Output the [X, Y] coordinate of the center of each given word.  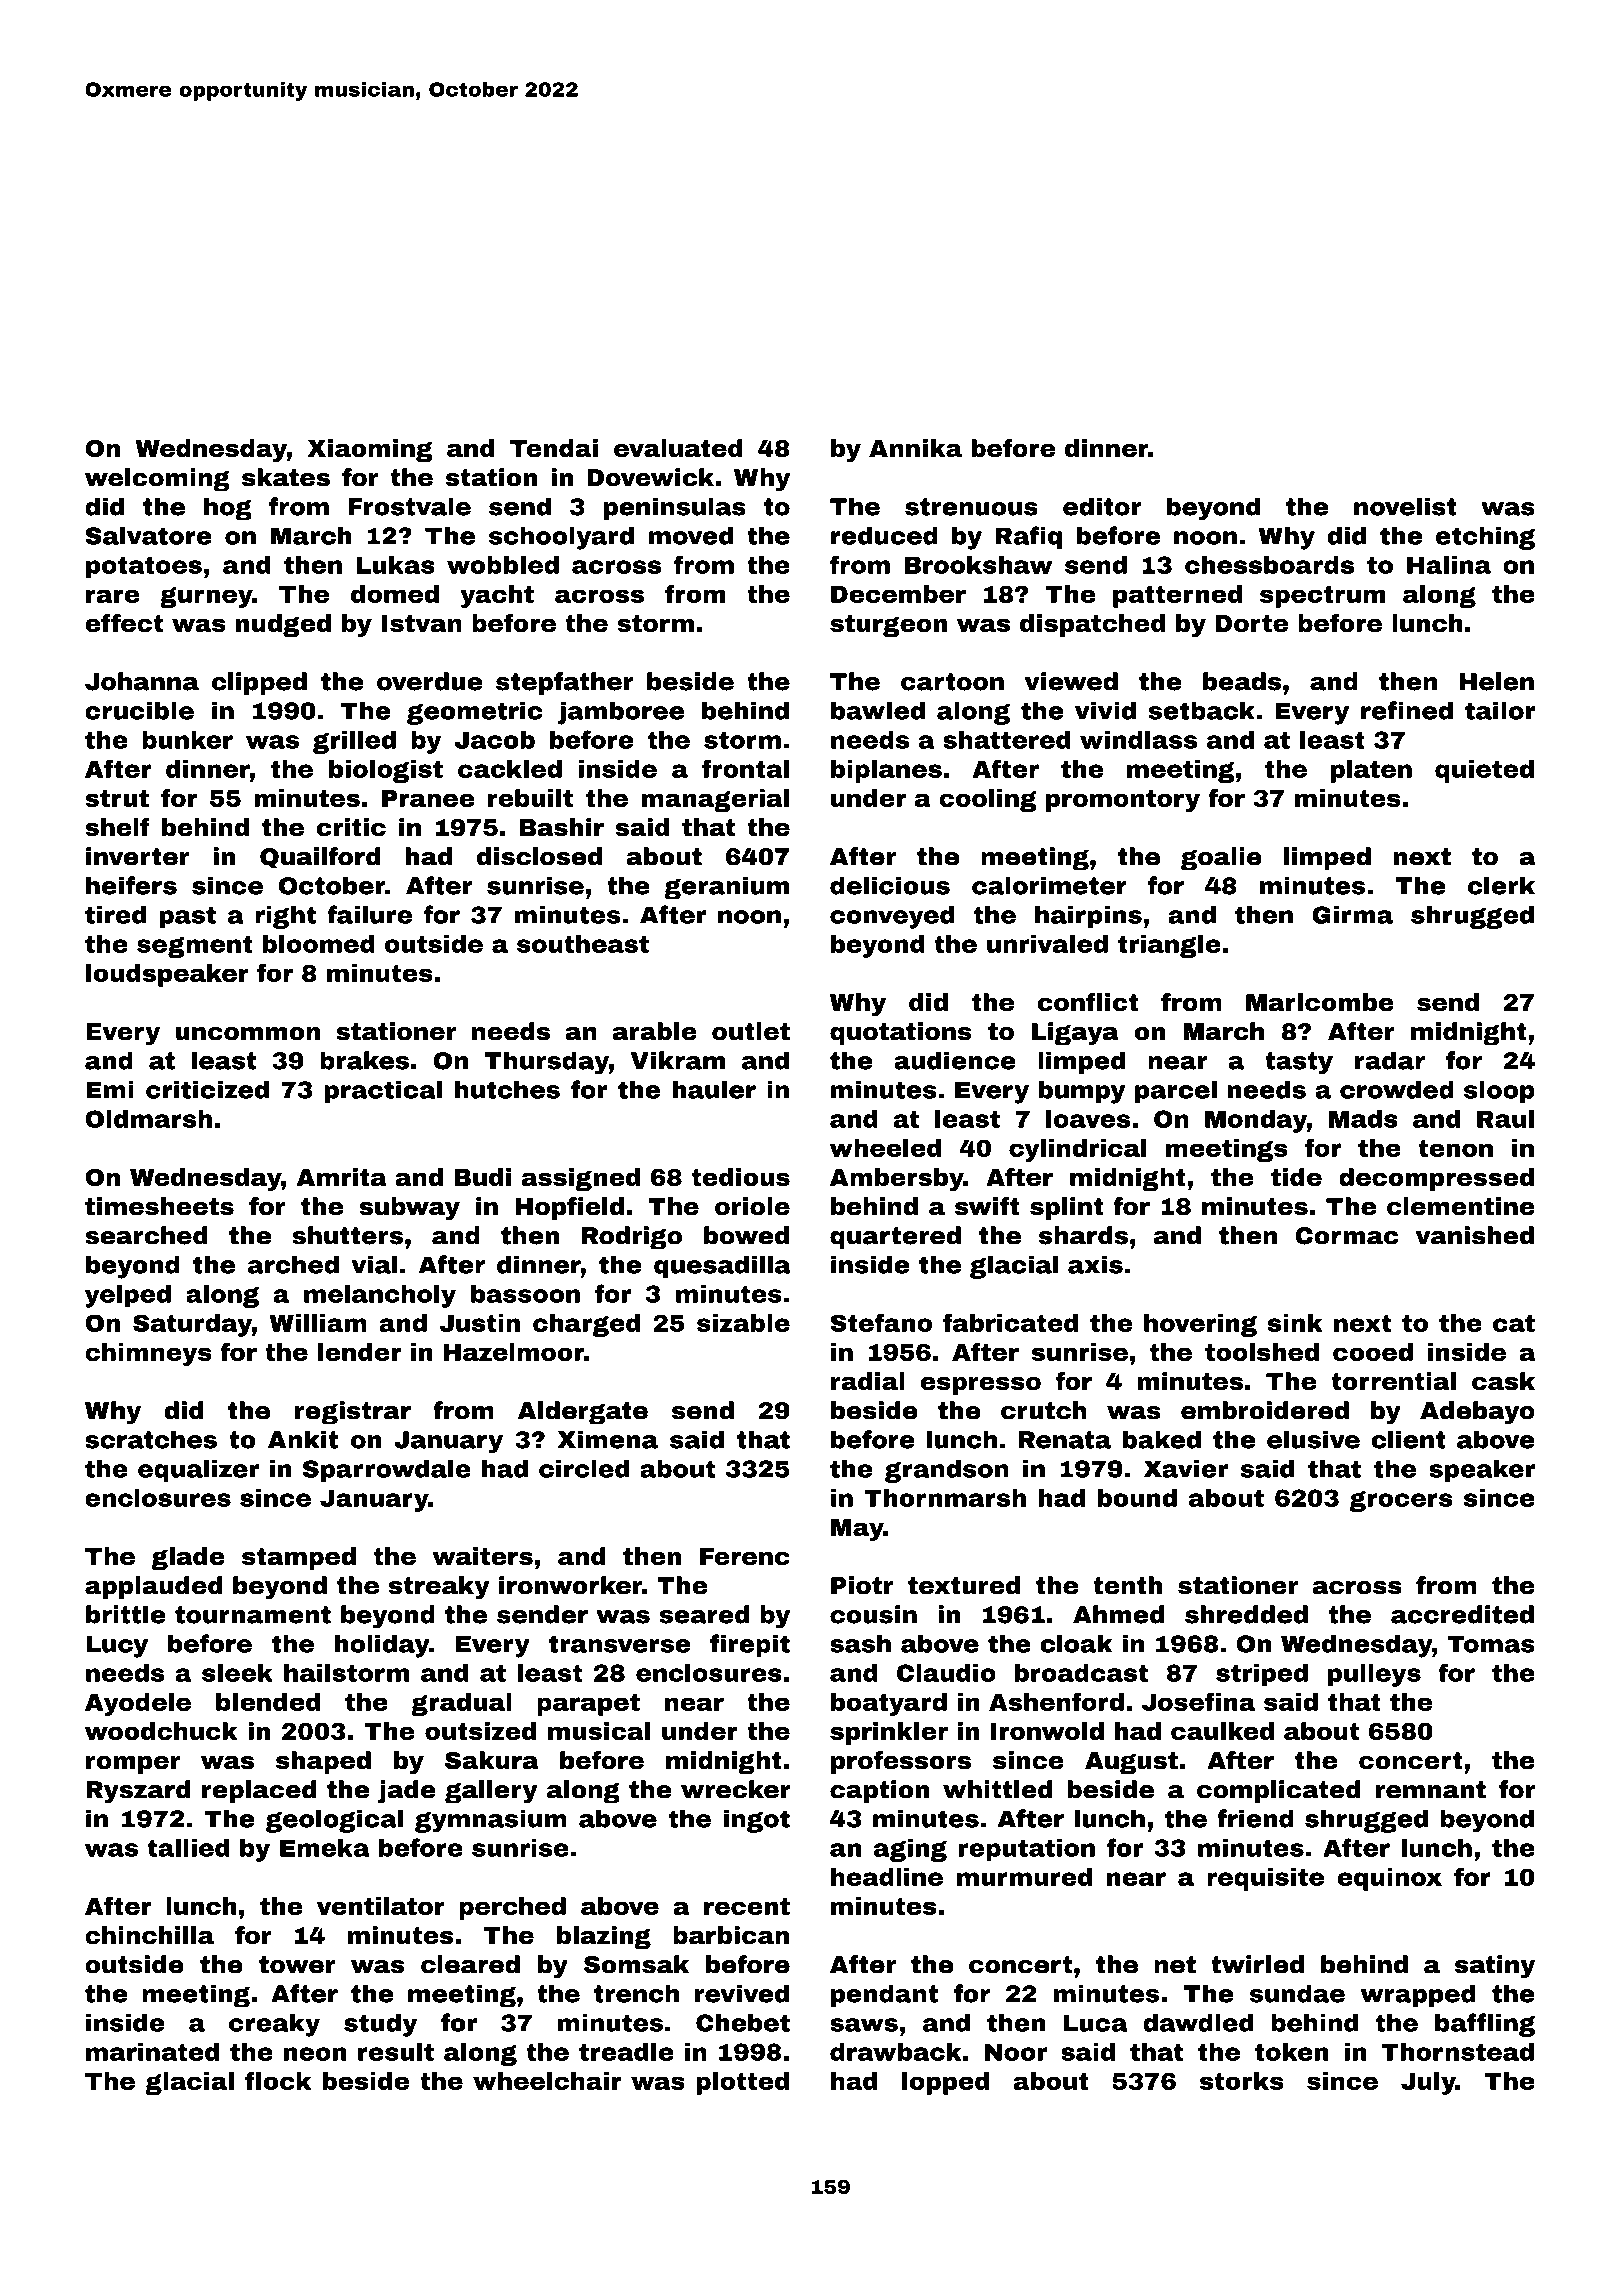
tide [1296, 1177]
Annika [915, 448]
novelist [1405, 506]
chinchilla [149, 1935]
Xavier [1186, 1468]
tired [115, 914]
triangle [1169, 946]
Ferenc [745, 1556]
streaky [439, 1587]
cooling [987, 800]
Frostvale [410, 506]
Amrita [342, 1177]
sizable [743, 1322]
